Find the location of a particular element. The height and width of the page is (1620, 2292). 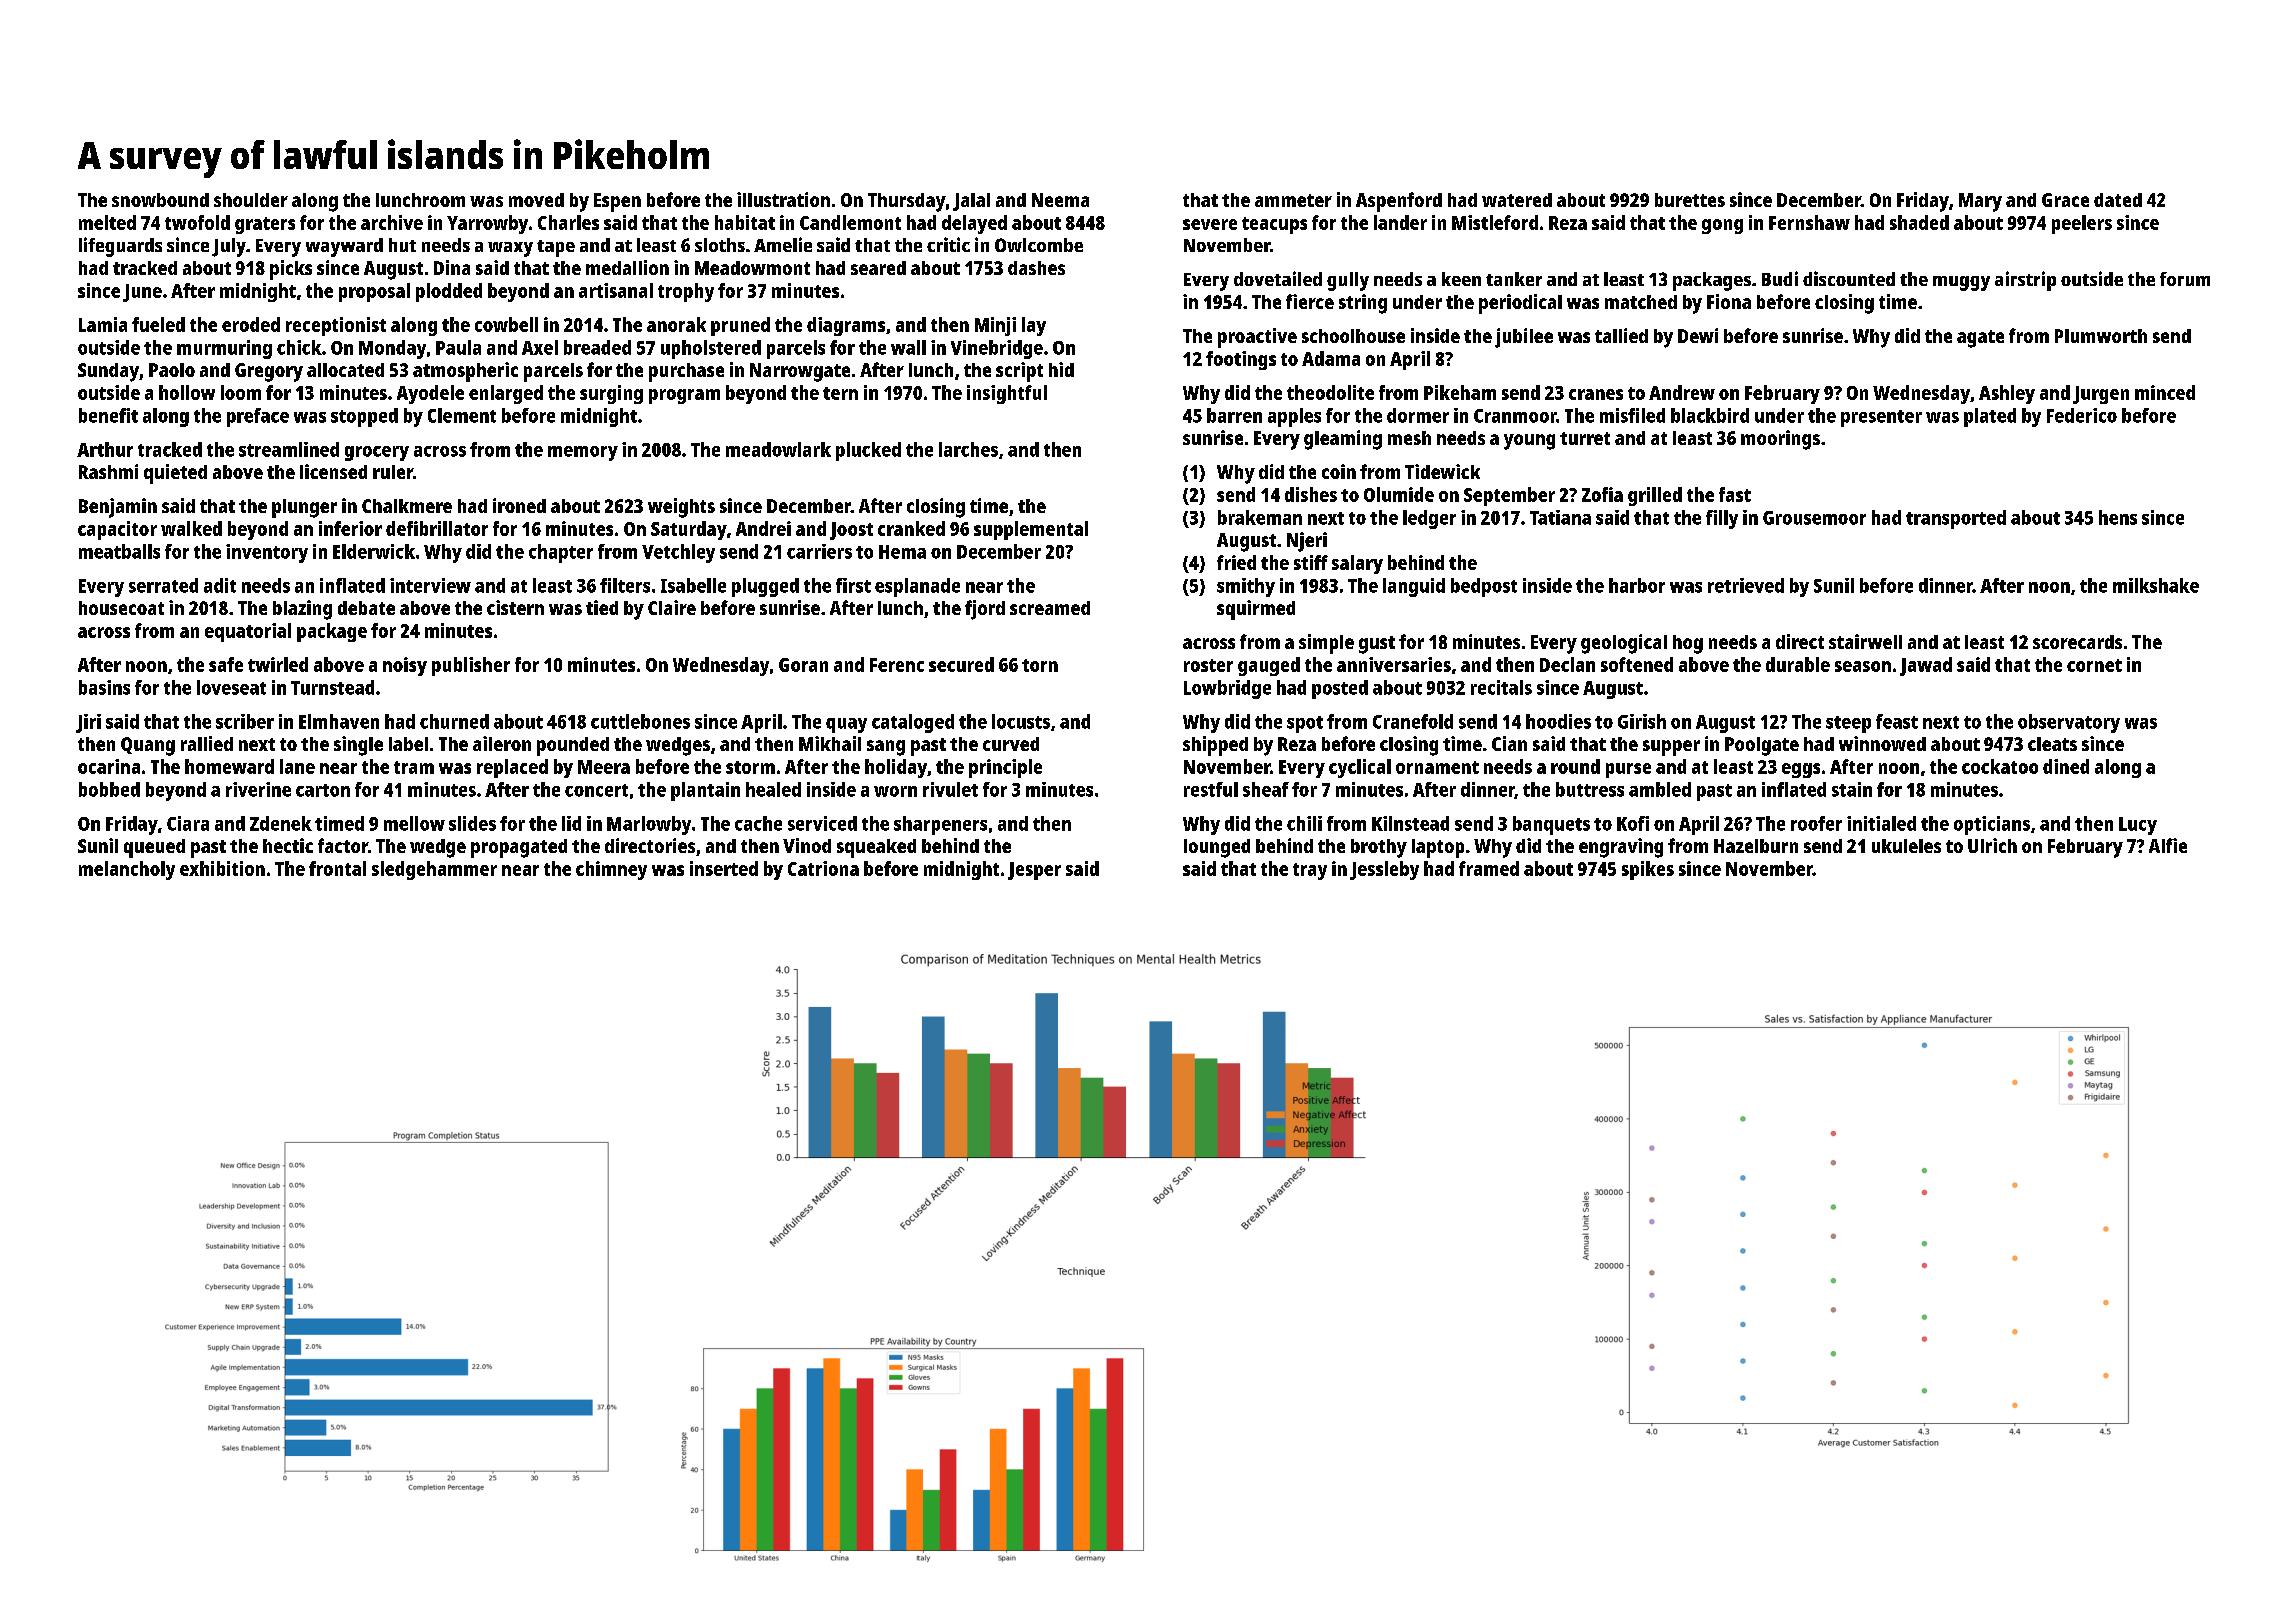

locusts is located at coordinates (1021, 721).
